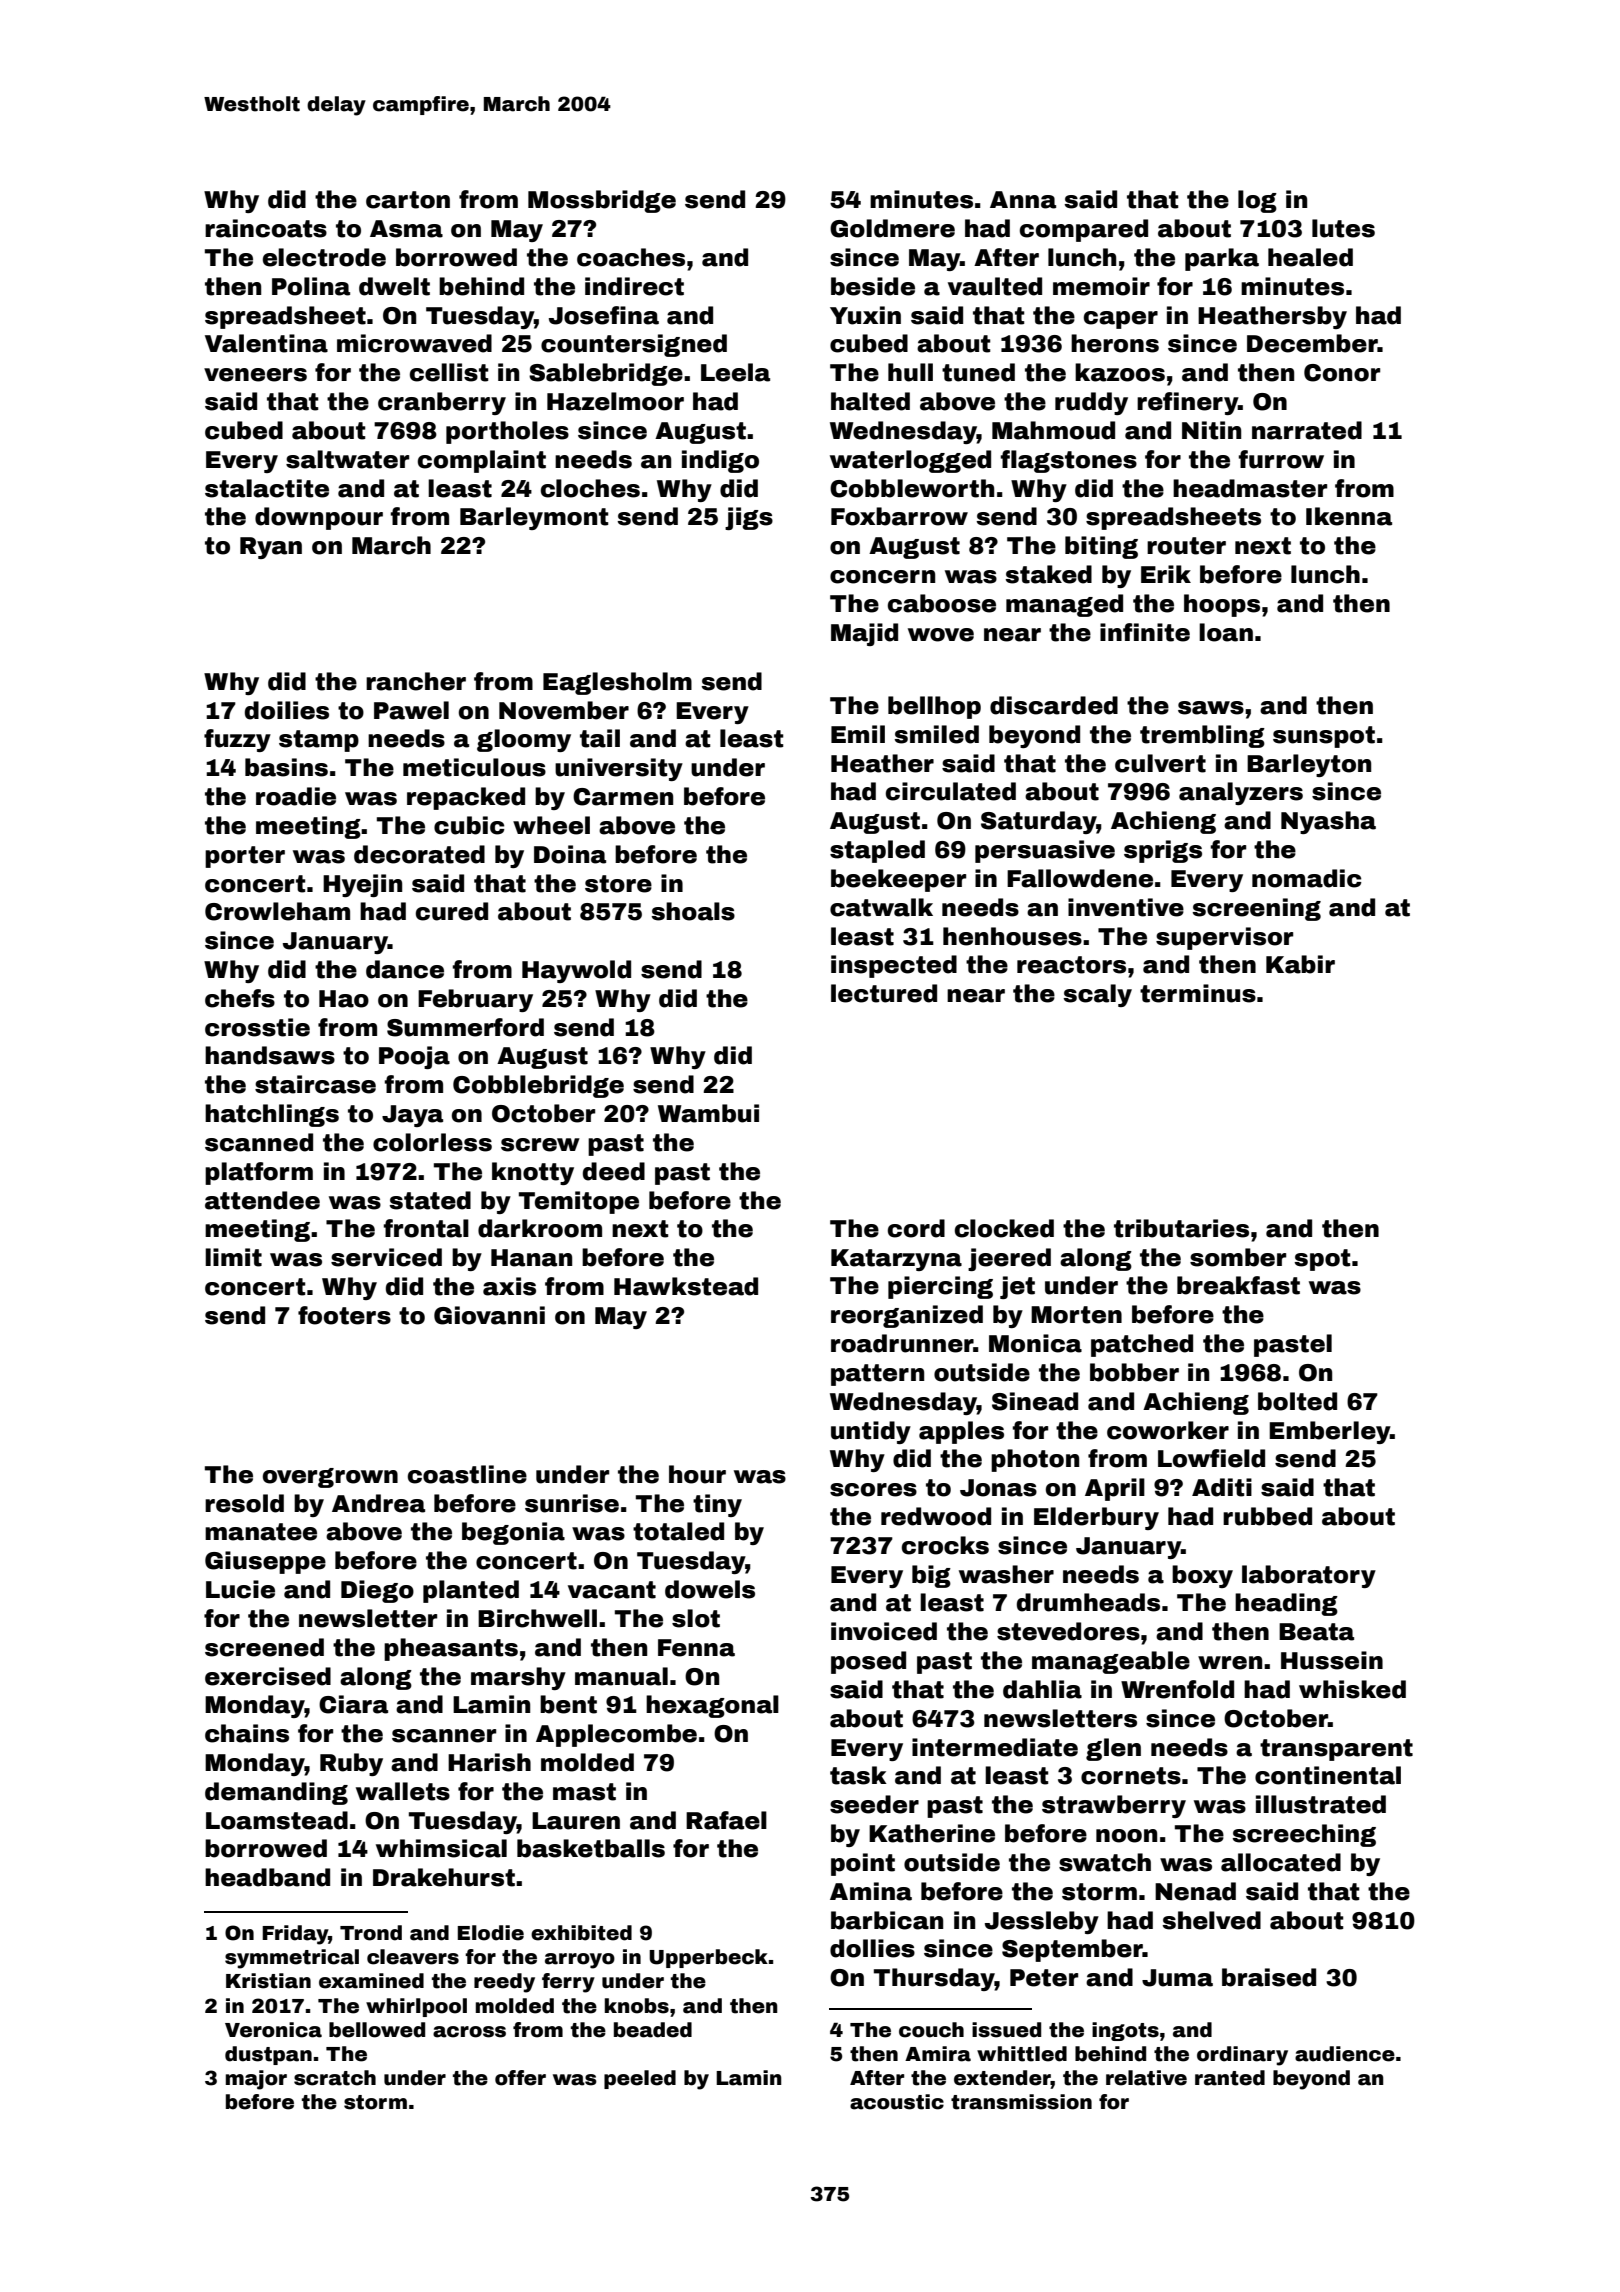  I want to click on glen, so click(1113, 1749).
